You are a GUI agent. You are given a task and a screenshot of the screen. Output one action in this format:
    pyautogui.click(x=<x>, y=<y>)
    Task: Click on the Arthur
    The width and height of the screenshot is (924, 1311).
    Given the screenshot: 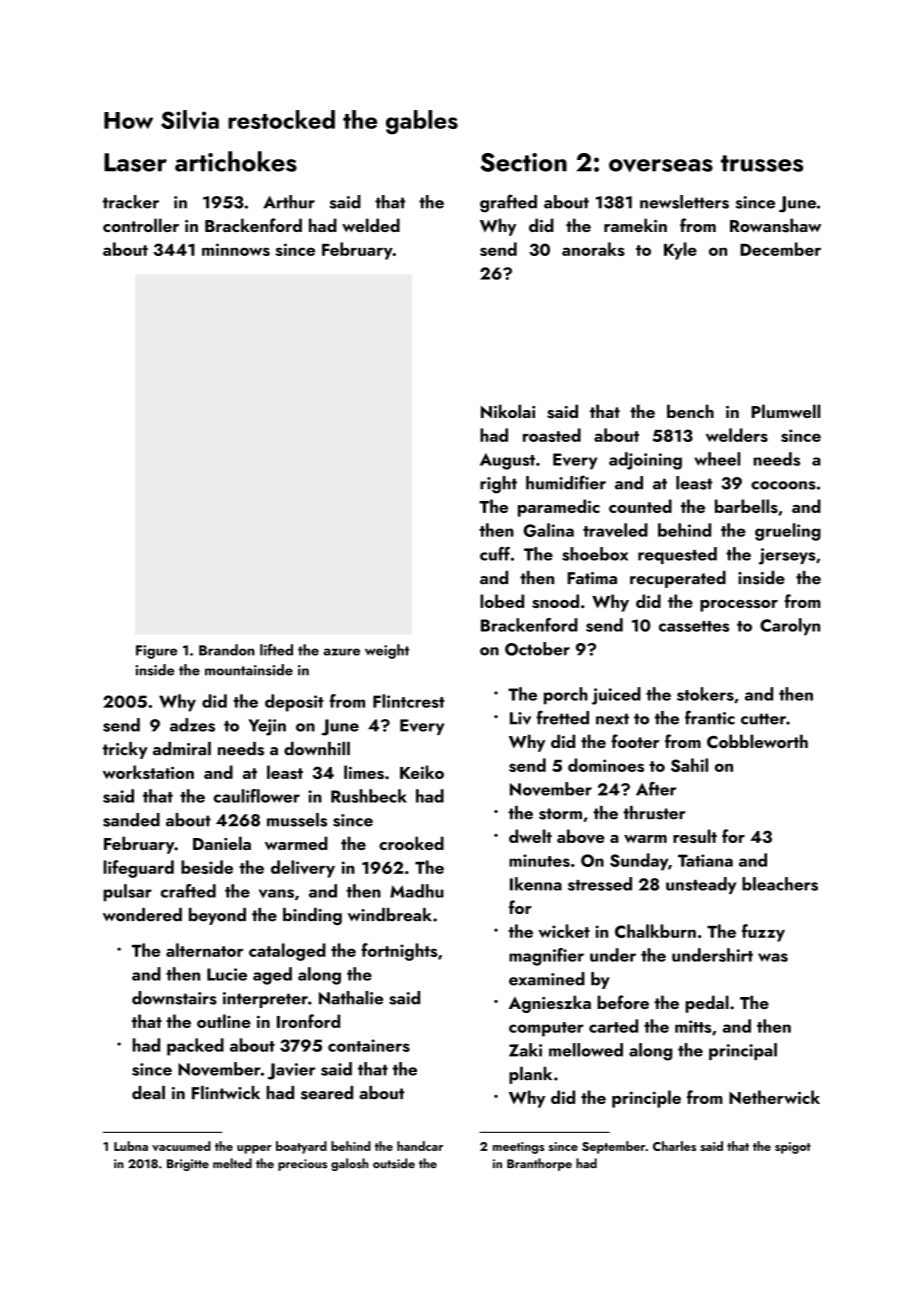 What is the action you would take?
    pyautogui.click(x=289, y=202)
